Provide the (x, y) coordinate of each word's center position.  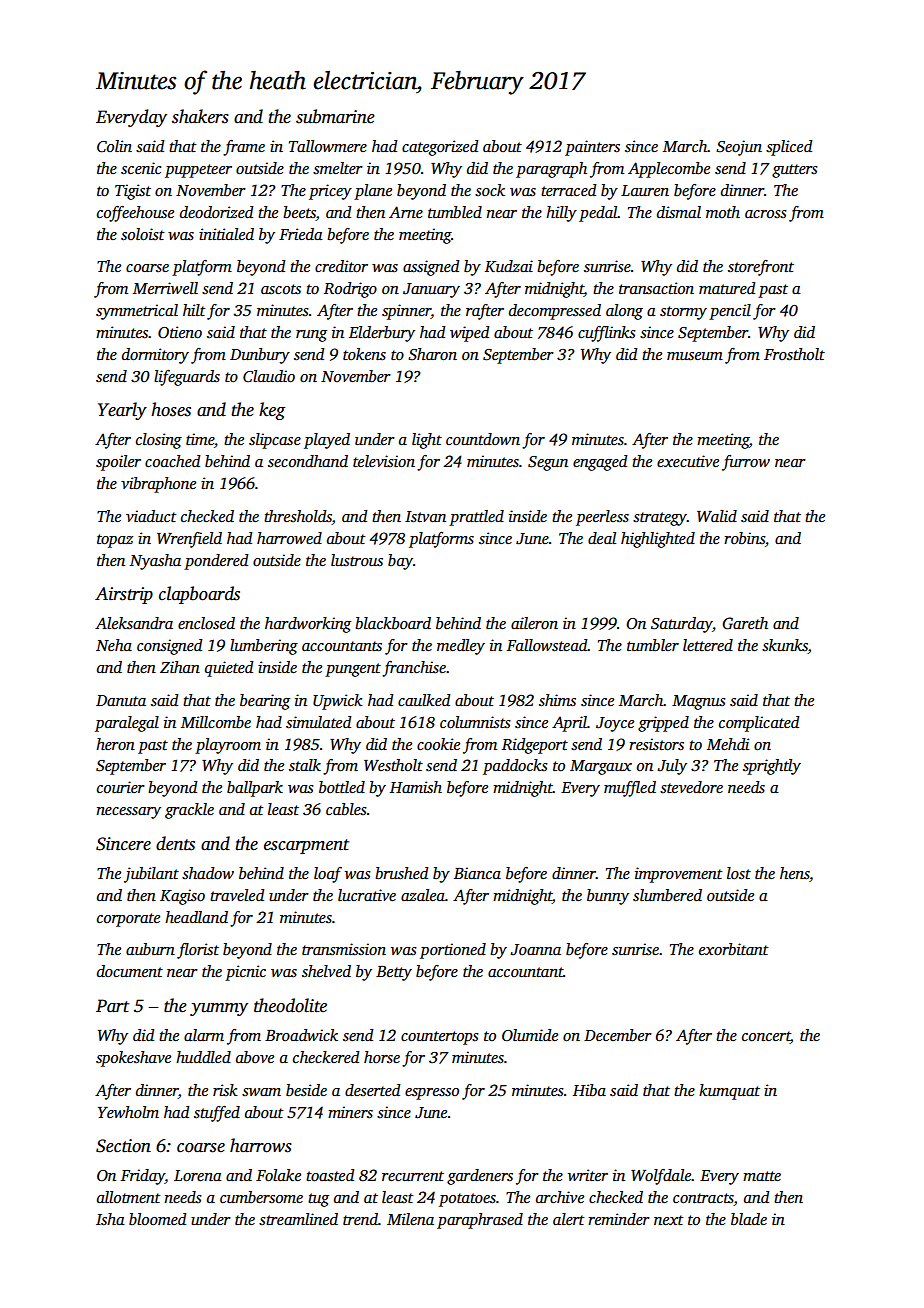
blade (749, 1219)
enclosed (206, 623)
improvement (679, 875)
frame (244, 148)
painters (592, 148)
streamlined (298, 1219)
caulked (424, 700)
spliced (789, 148)
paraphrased (480, 1221)
